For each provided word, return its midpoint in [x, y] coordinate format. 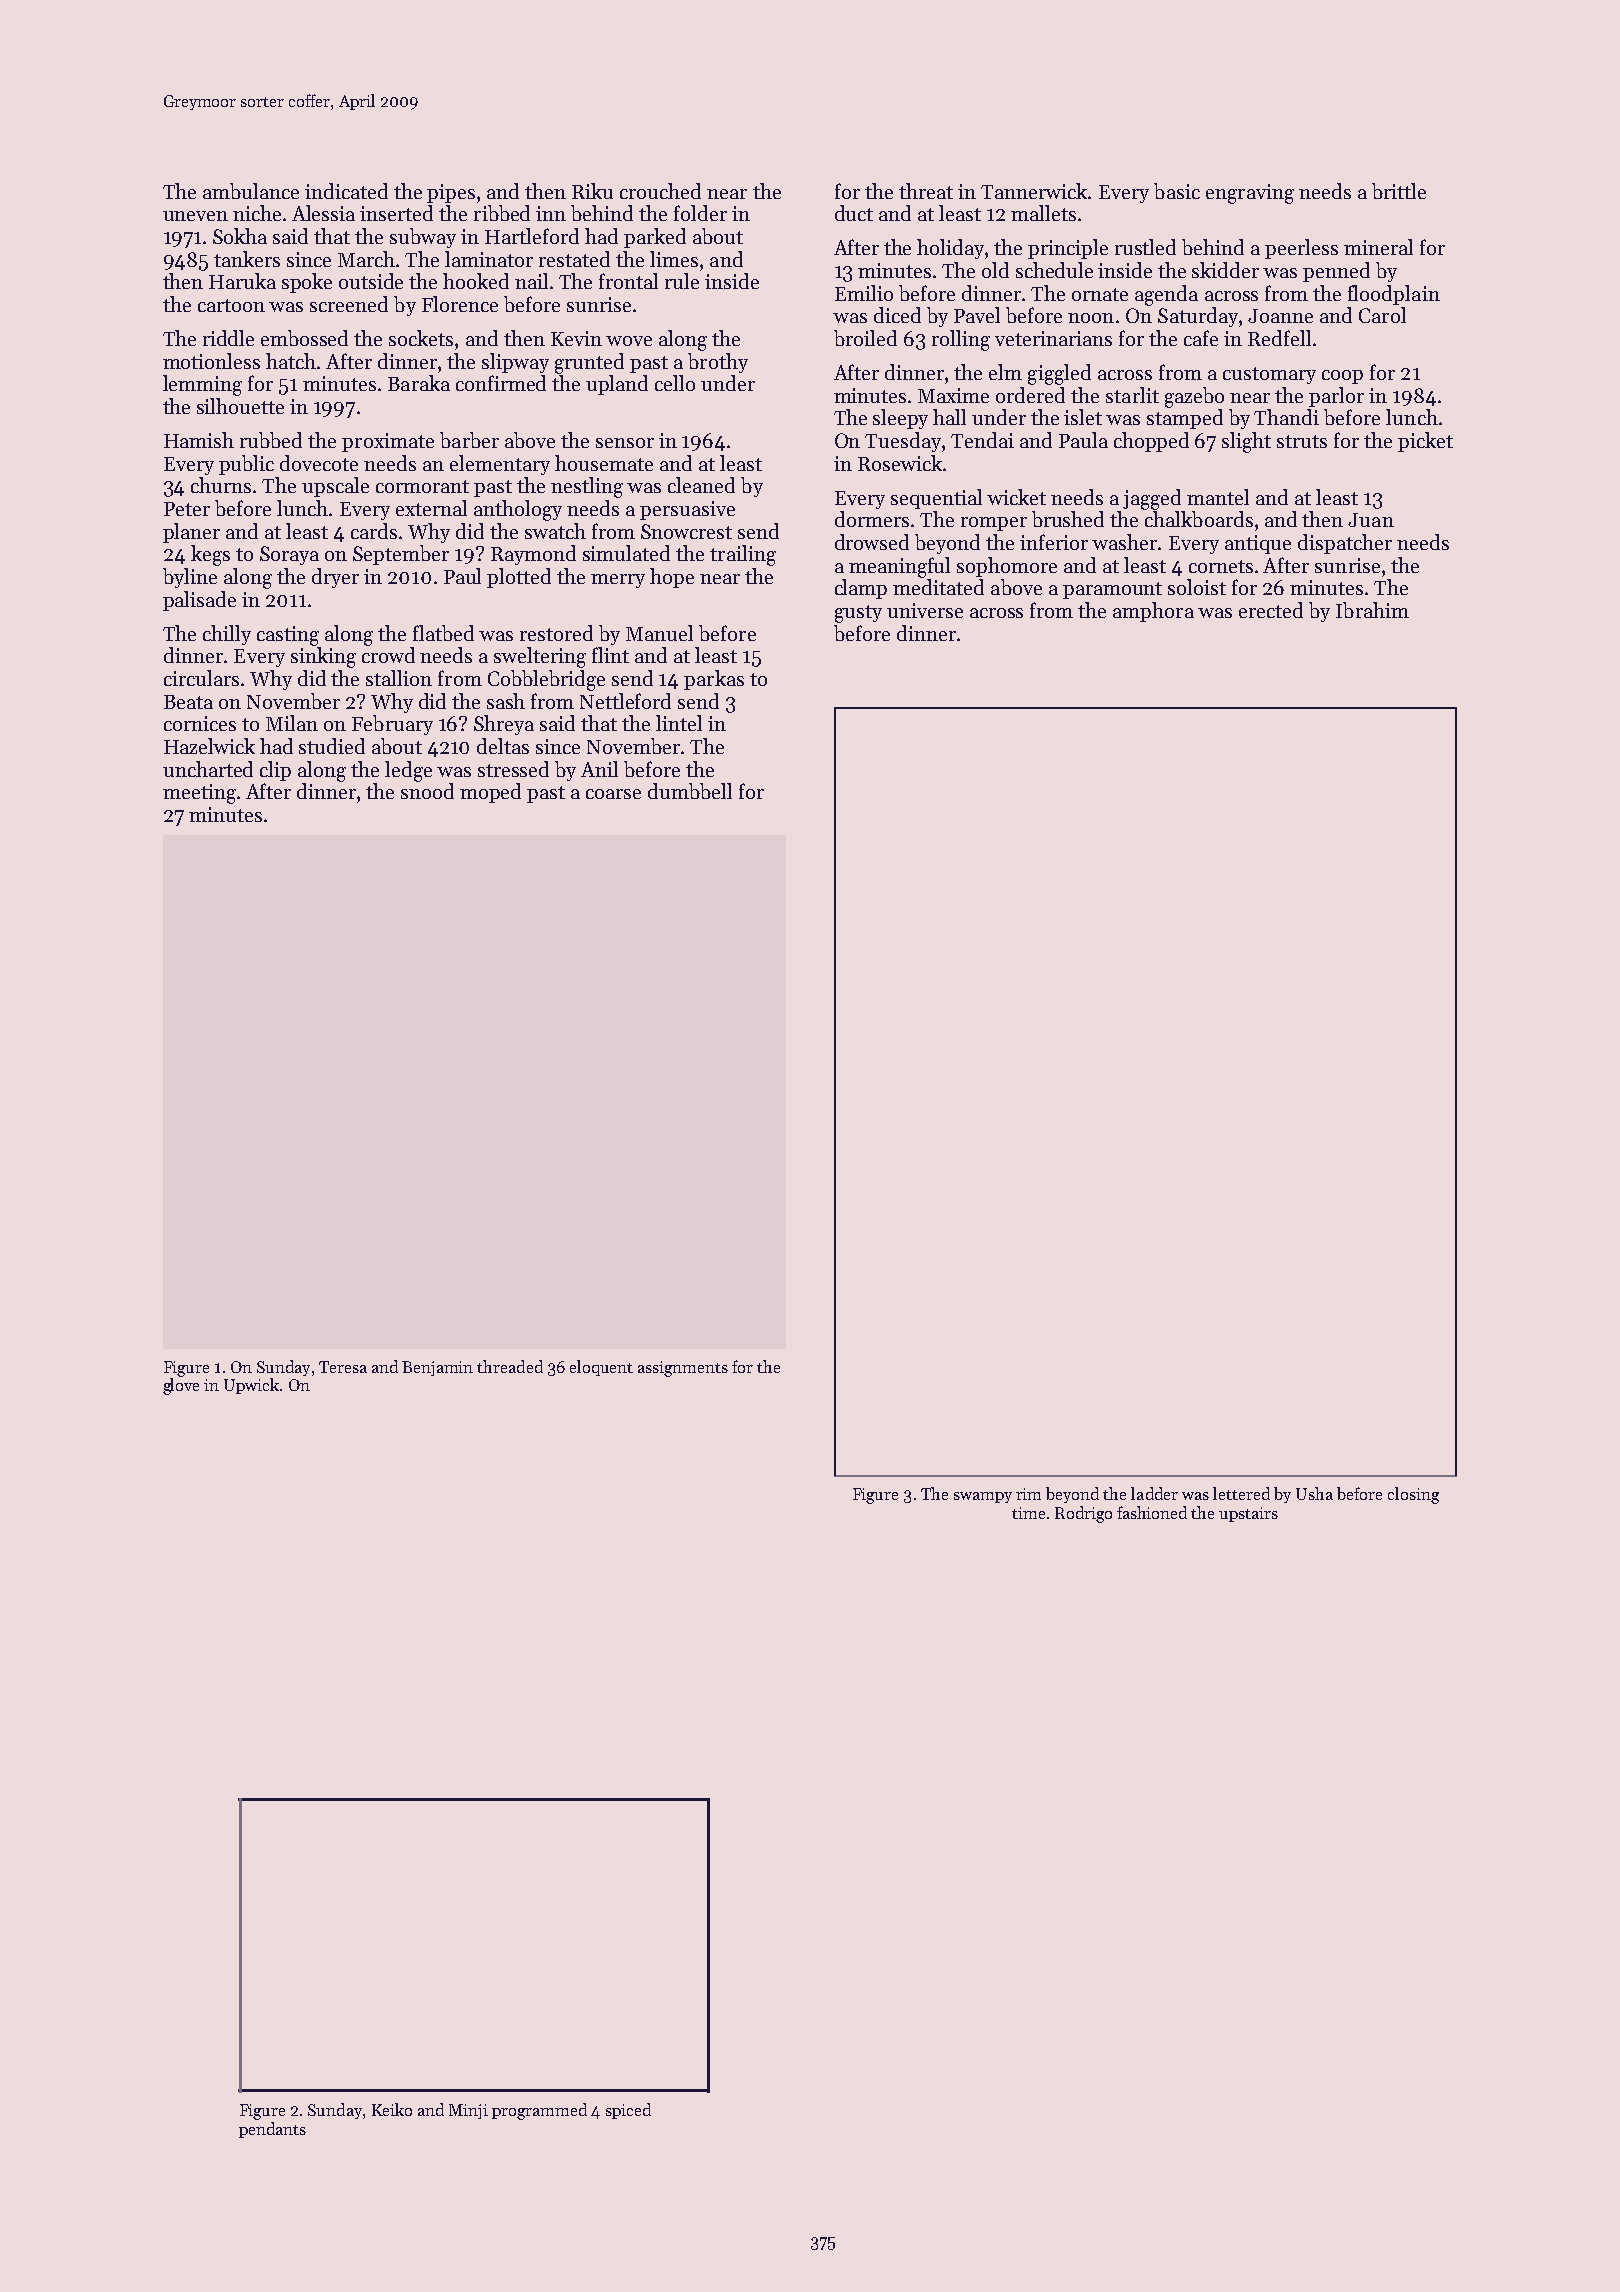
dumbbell [690, 791]
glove [181, 1386]
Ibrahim [1372, 610]
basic [1177, 191]
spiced [628, 2111]
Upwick [251, 1386]
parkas [714, 680]
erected [1271, 610]
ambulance [251, 191]
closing [1413, 1495]
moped [490, 793]
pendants [272, 2130]
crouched [660, 191]
